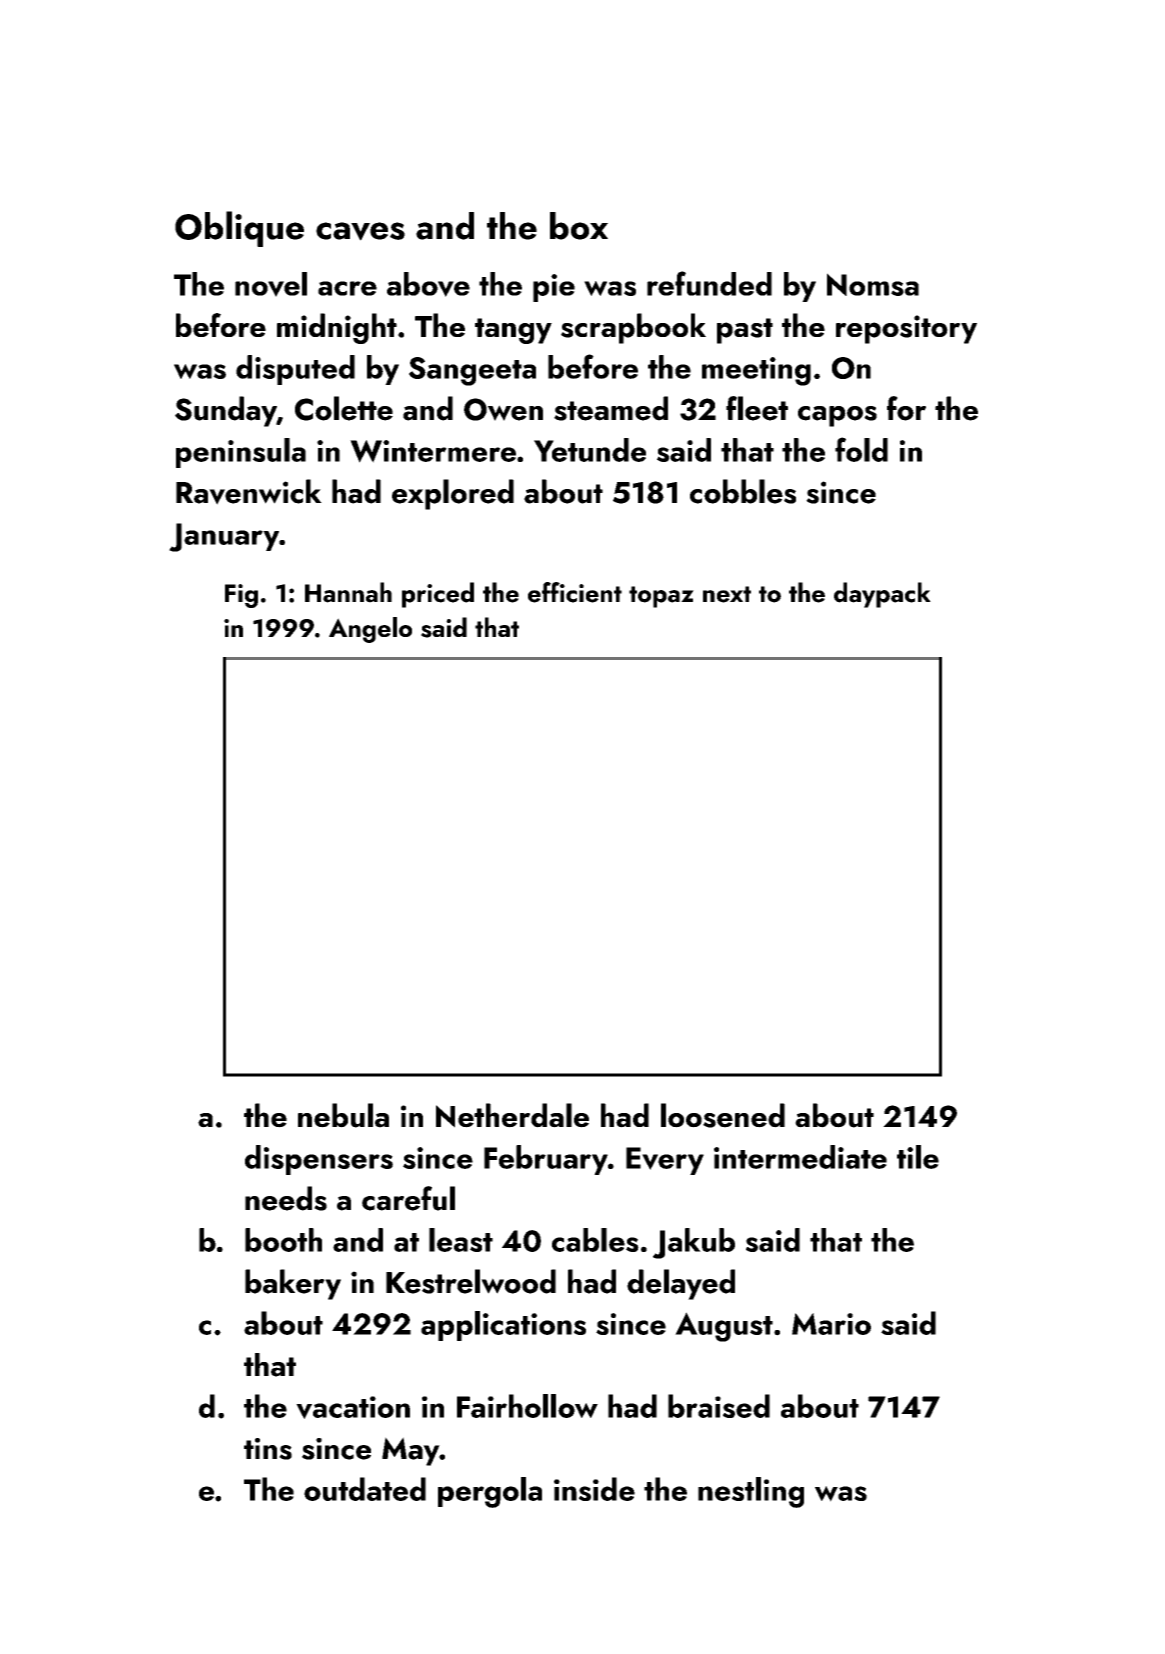 The height and width of the screenshot is (1654, 1165). Describe the element at coordinates (293, 1284) in the screenshot. I see `bakery` at that location.
